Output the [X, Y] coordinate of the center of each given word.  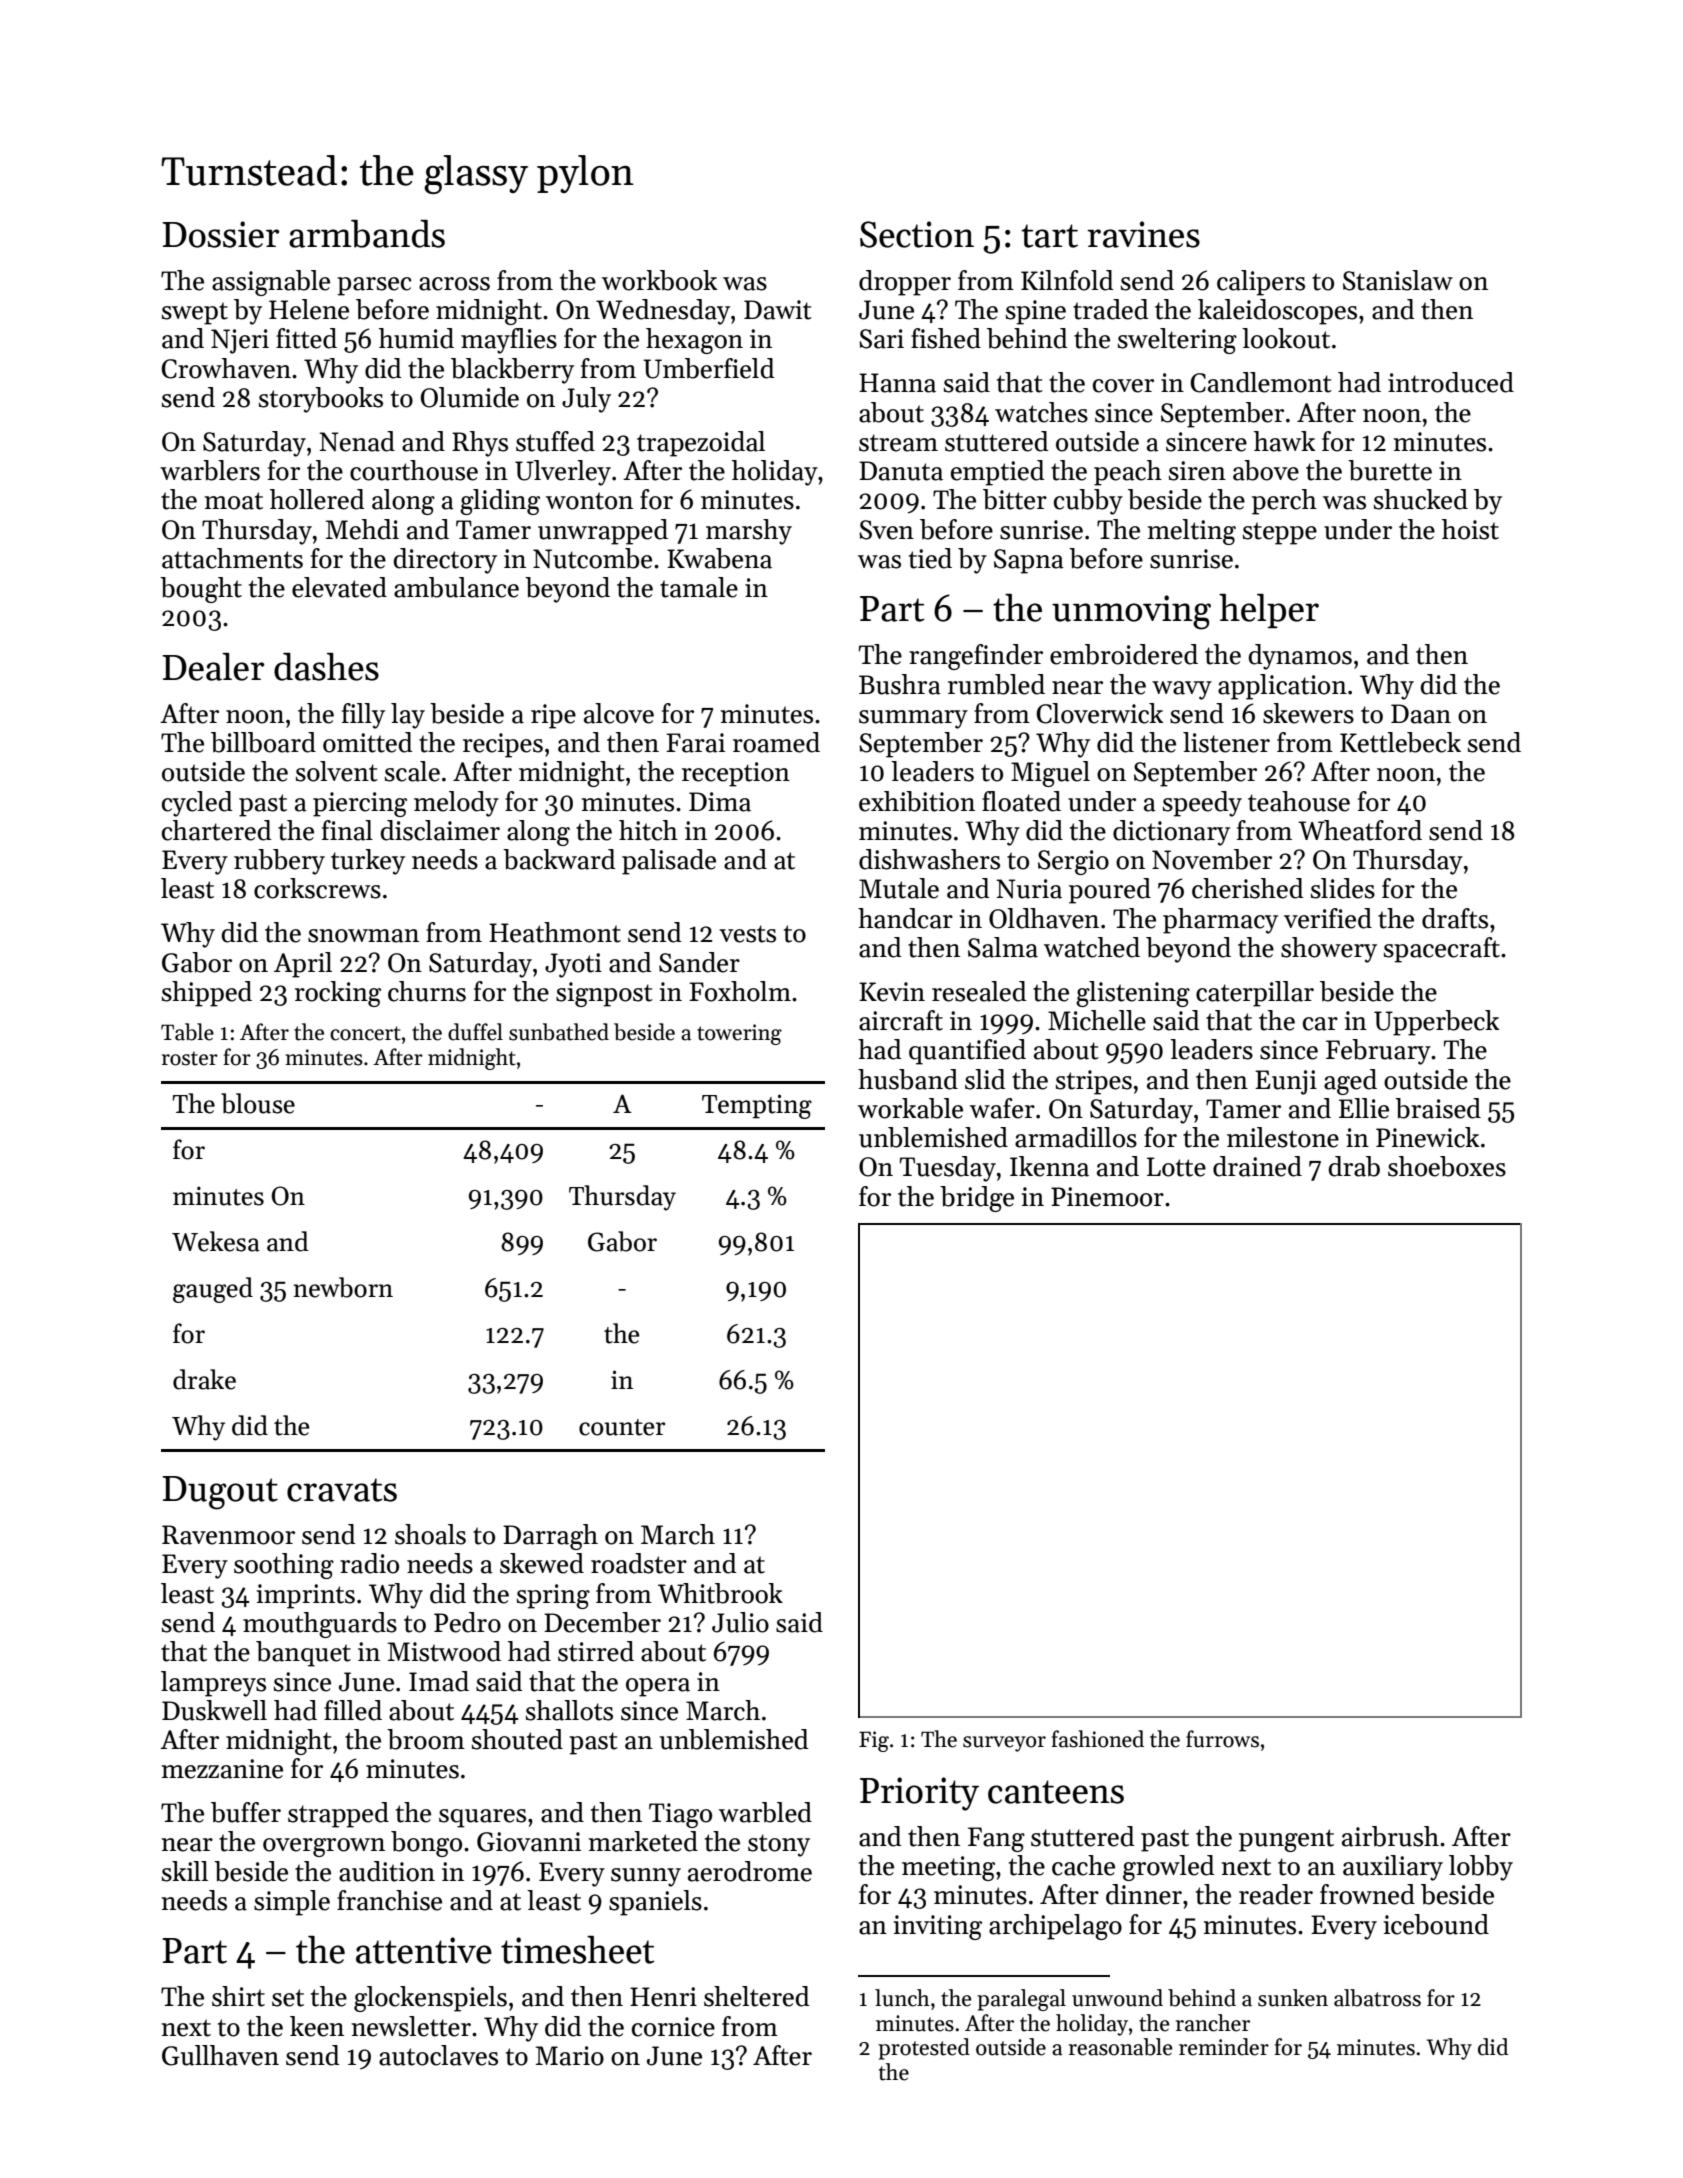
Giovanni [529, 1842]
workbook [659, 280]
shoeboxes [1447, 1166]
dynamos [1300, 657]
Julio [740, 1622]
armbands [367, 234]
